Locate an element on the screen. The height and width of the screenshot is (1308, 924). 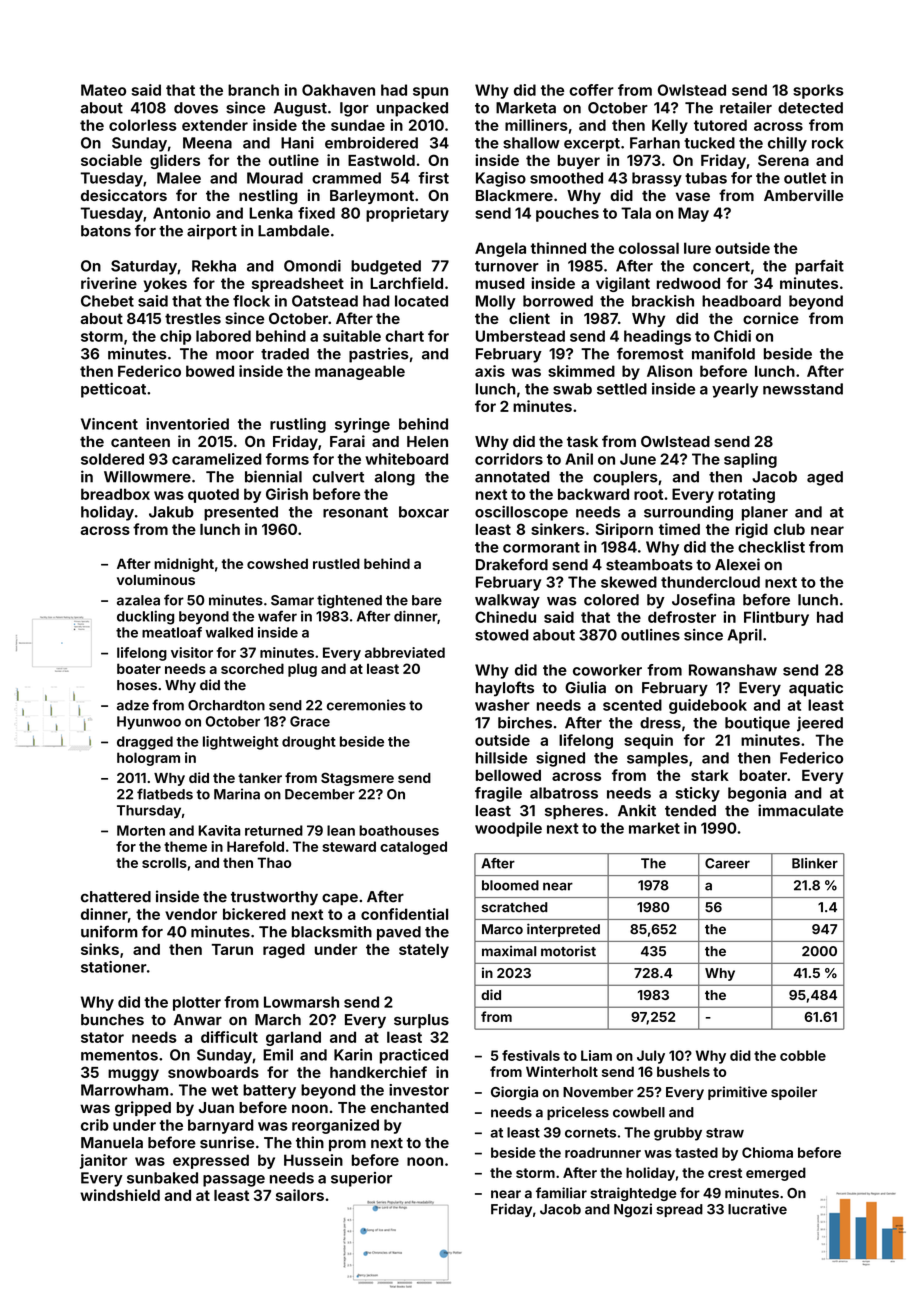
boutique is located at coordinates (757, 724).
